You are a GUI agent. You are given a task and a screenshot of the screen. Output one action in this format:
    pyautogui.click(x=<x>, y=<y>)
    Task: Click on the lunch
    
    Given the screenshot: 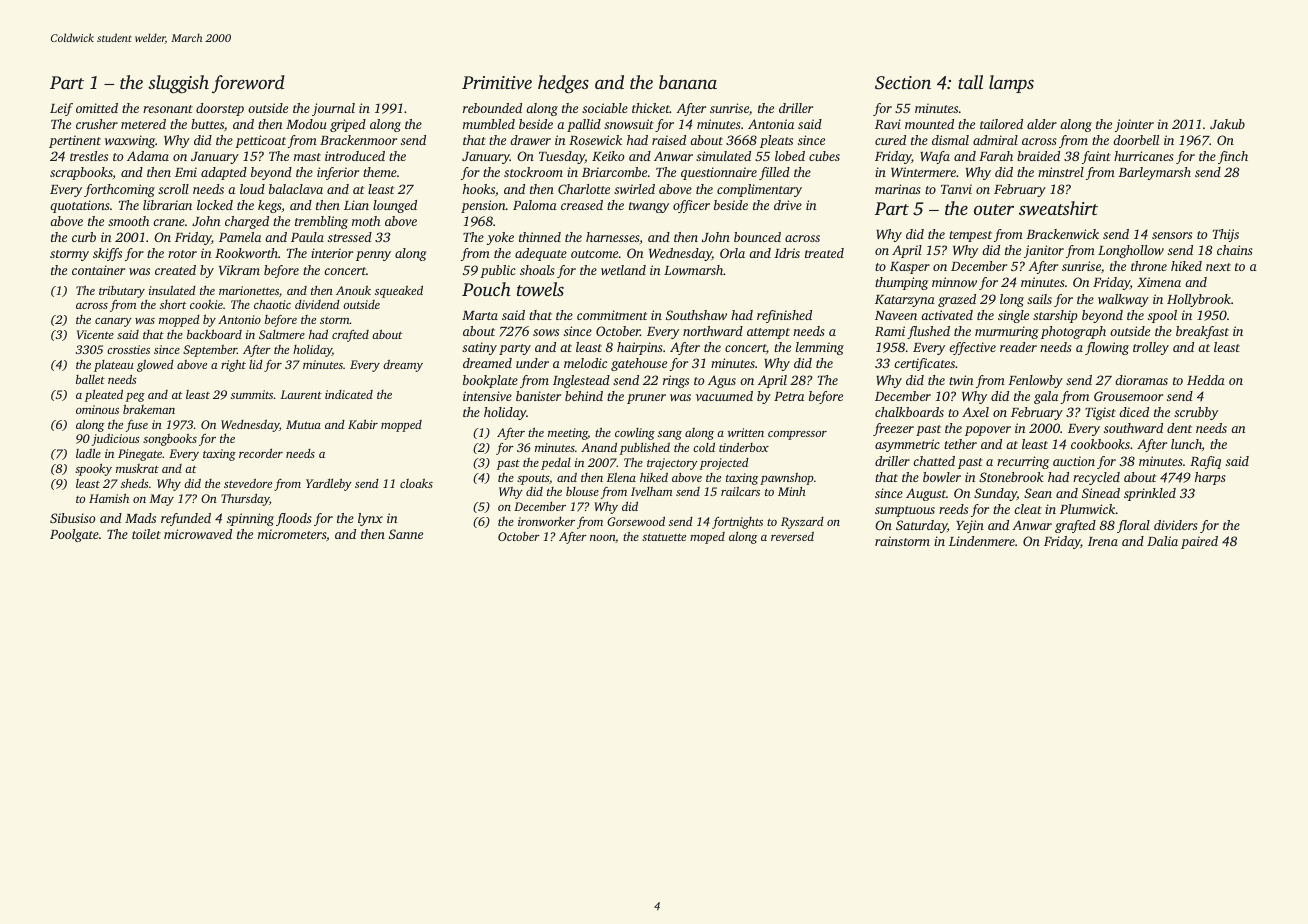 What is the action you would take?
    pyautogui.click(x=1186, y=444)
